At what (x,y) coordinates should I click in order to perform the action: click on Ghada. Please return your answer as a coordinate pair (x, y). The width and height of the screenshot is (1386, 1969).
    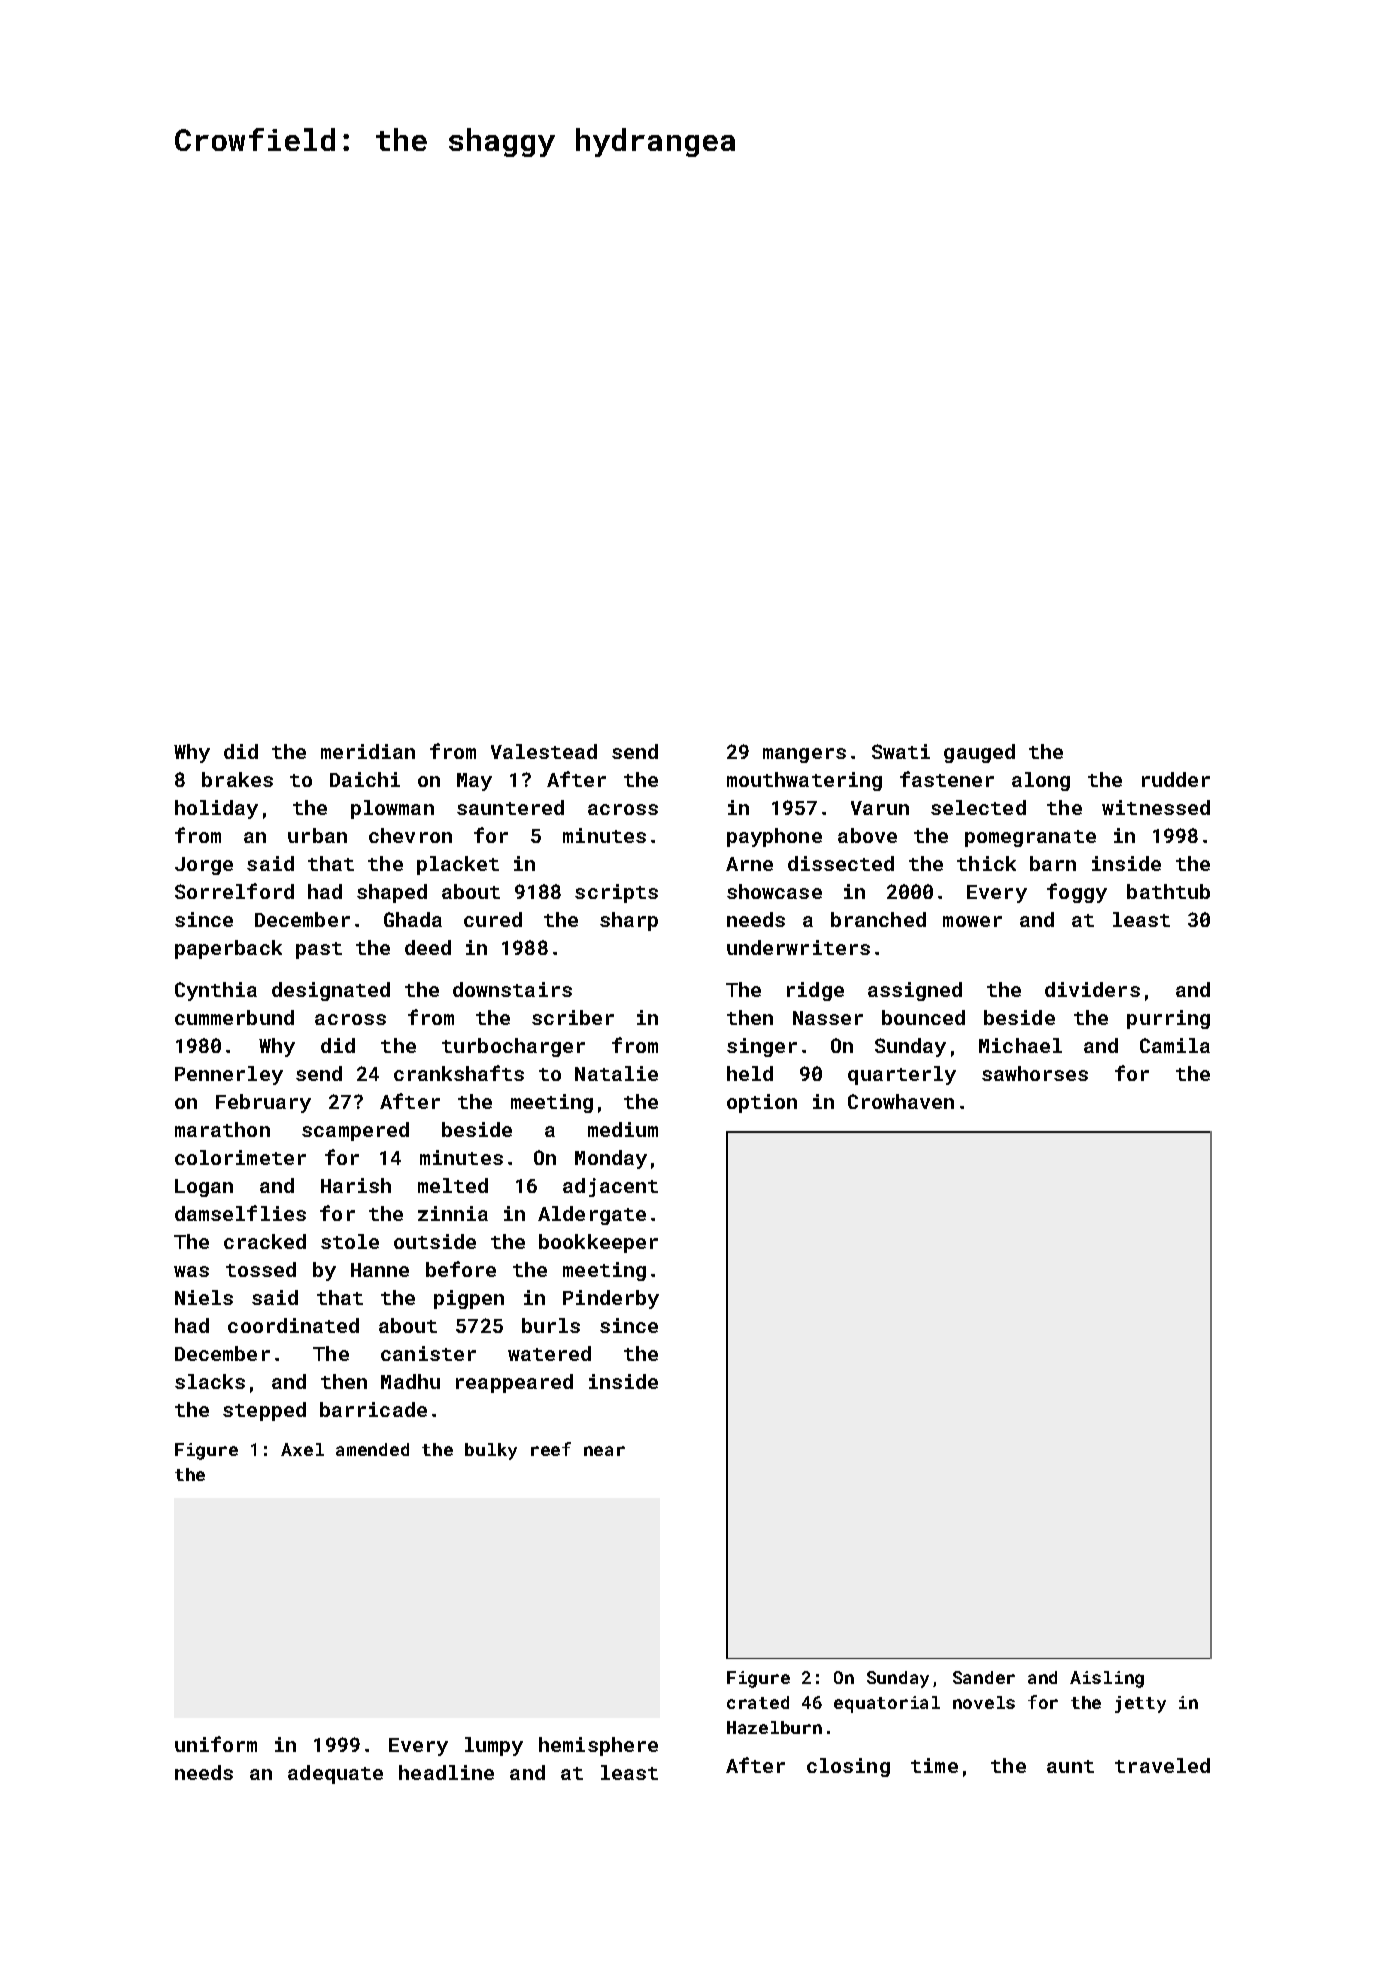
    Looking at the image, I should click on (413, 919).
